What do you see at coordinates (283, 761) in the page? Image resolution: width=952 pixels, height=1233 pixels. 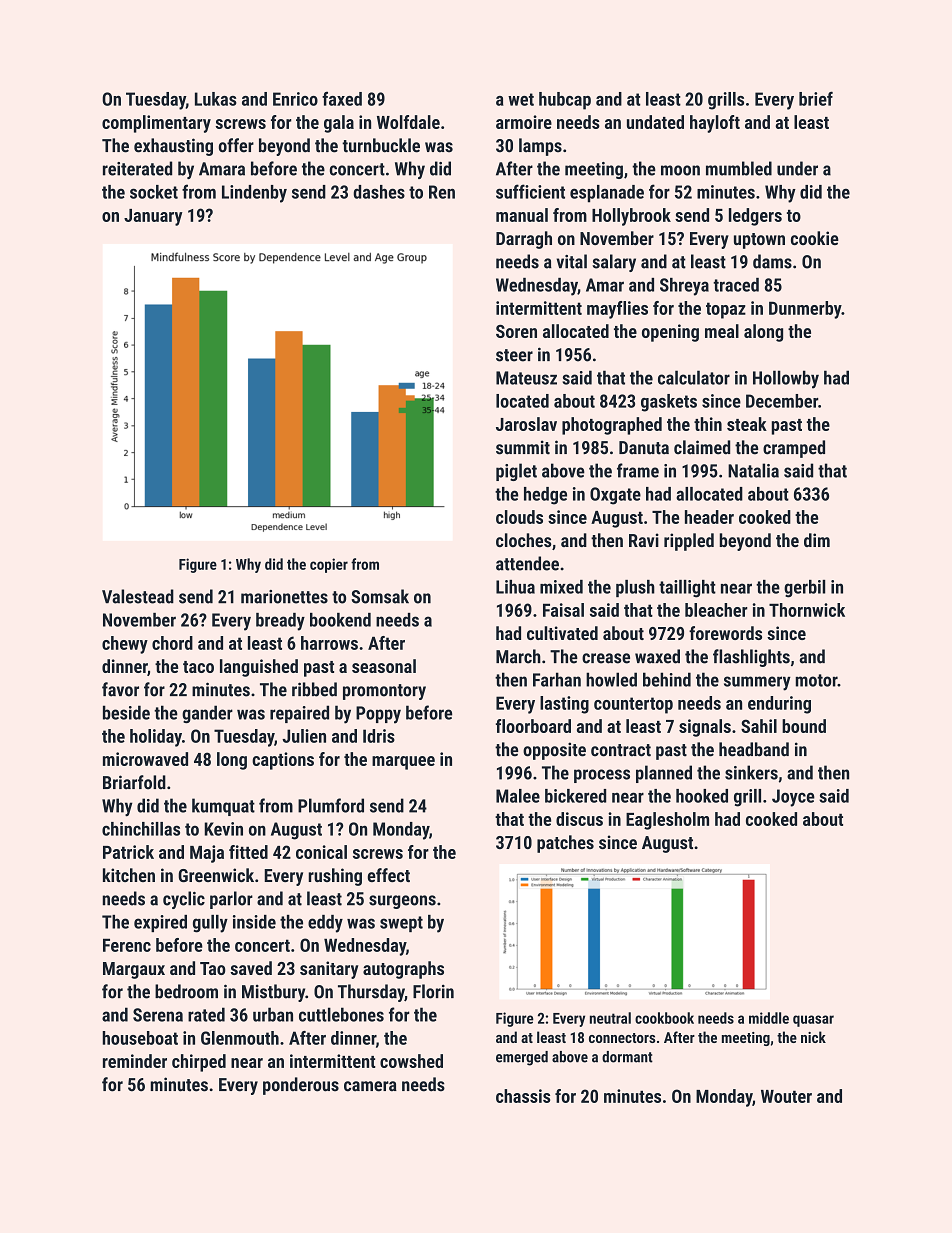 I see `captions` at bounding box center [283, 761].
